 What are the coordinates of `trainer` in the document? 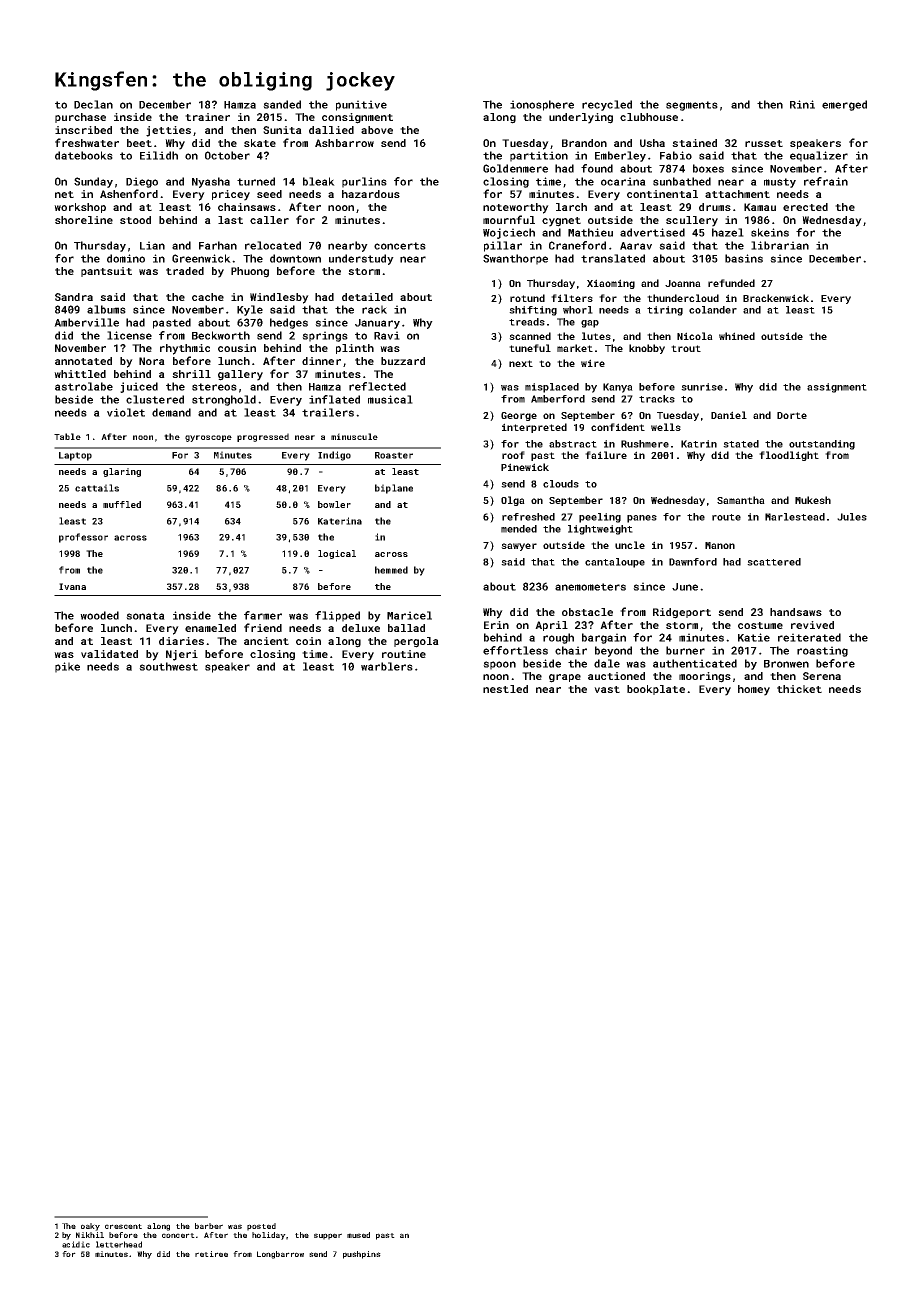 It's located at (207, 117).
